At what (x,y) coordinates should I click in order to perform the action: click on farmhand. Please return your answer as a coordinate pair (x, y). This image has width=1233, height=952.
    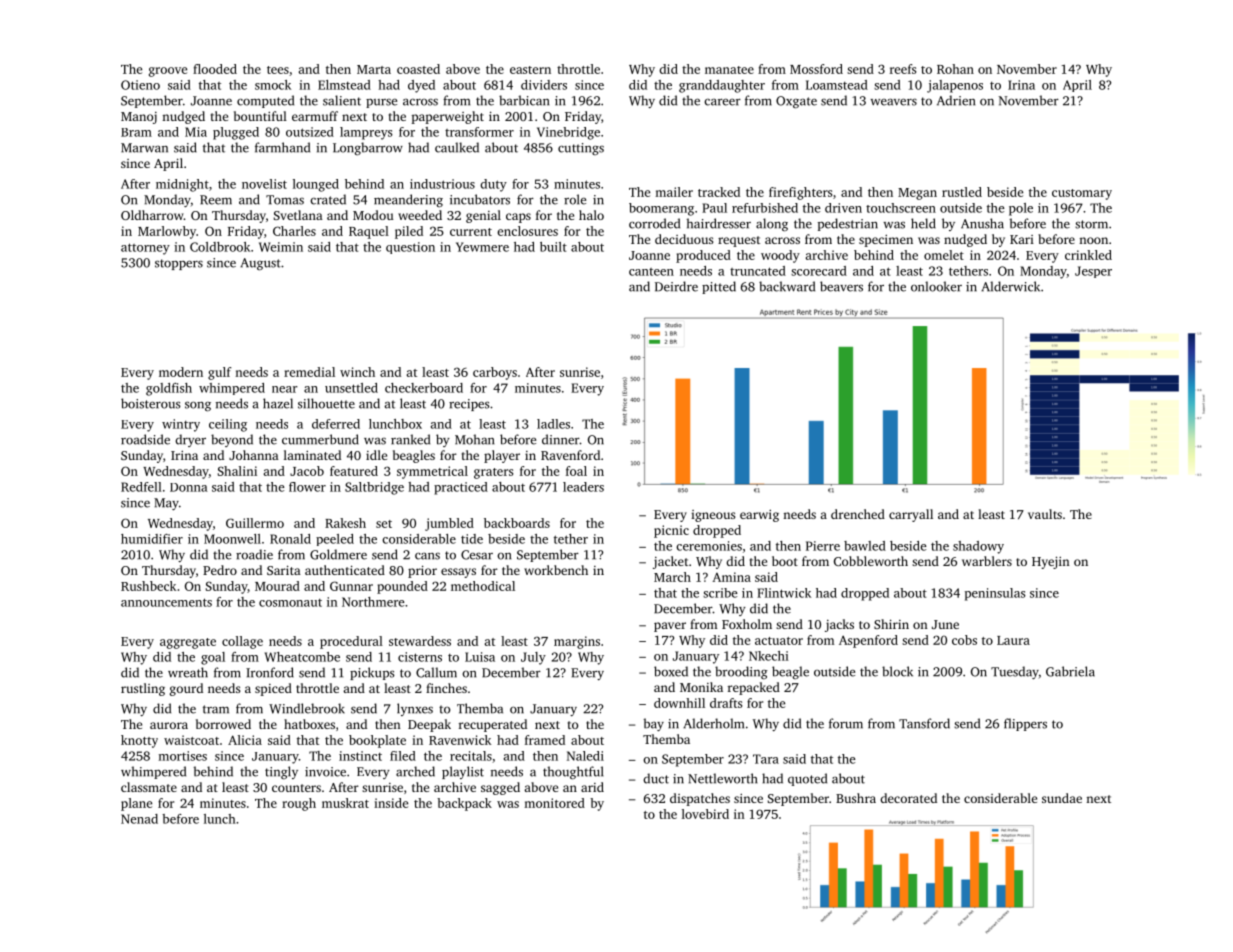
    Looking at the image, I should click on (282, 147).
